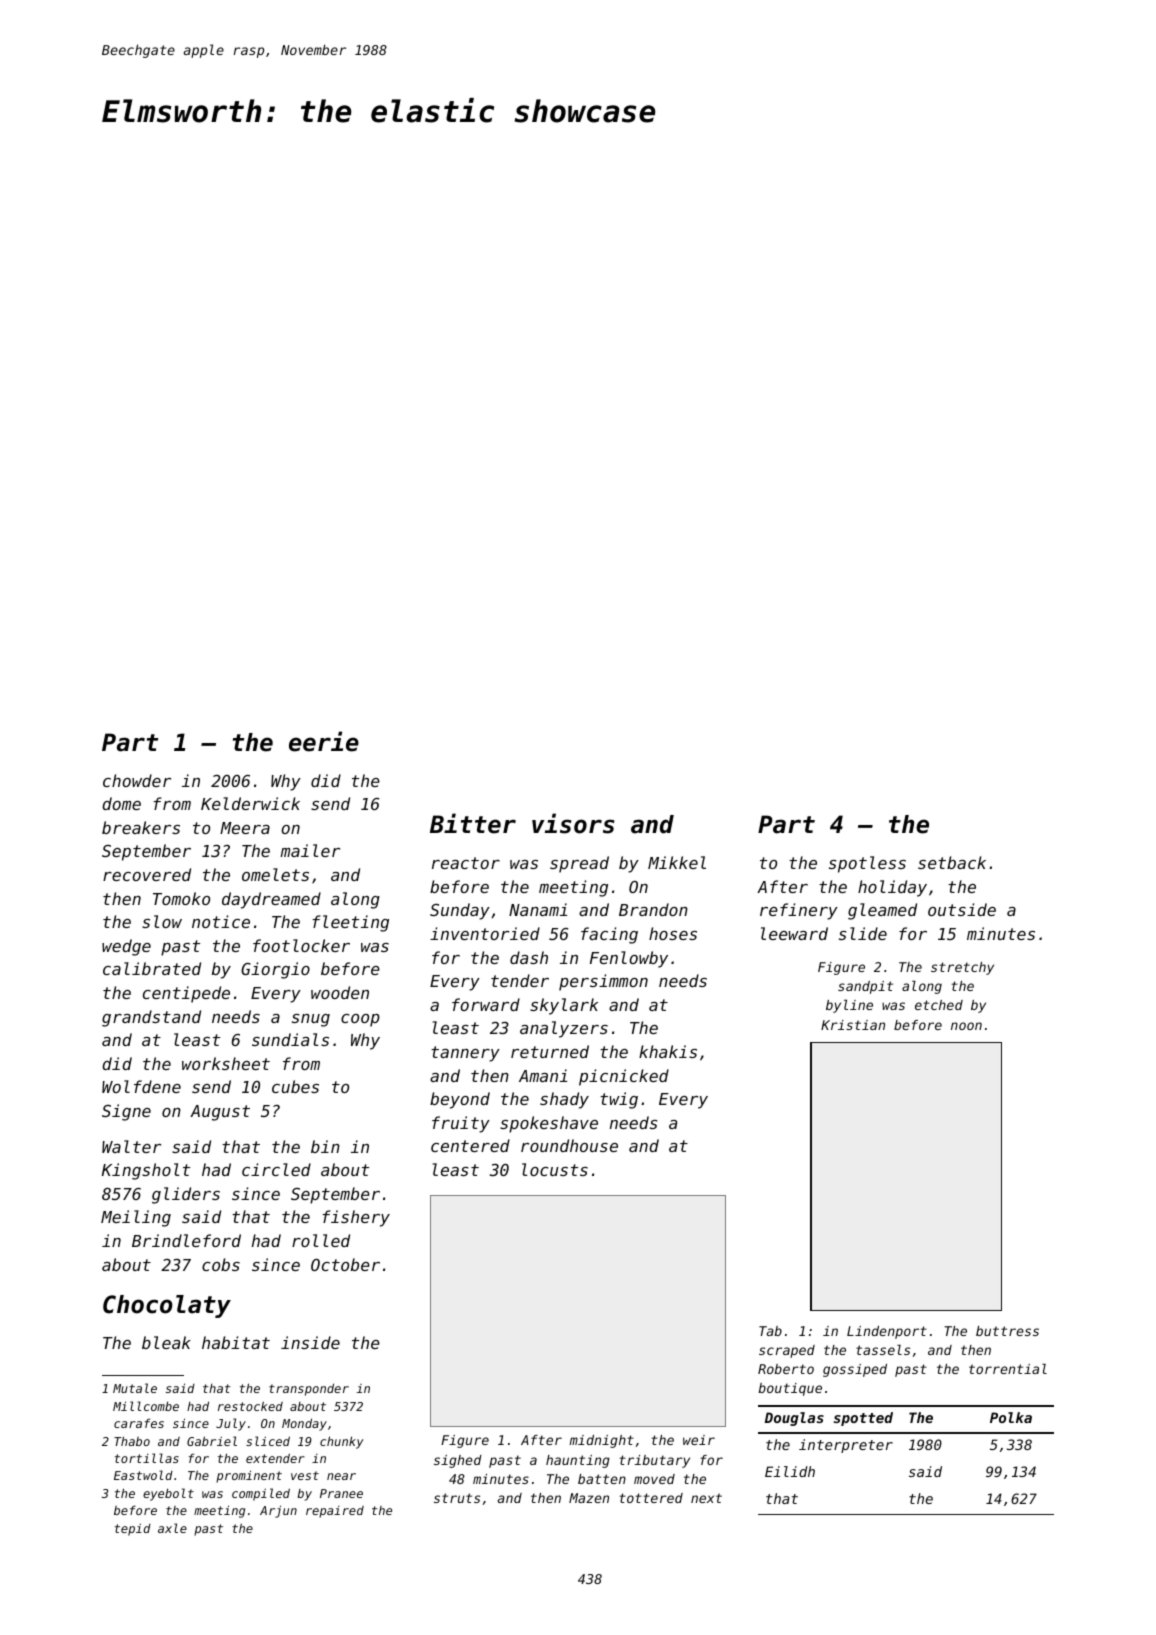 The image size is (1156, 1635). I want to click on locusts, so click(555, 1169).
